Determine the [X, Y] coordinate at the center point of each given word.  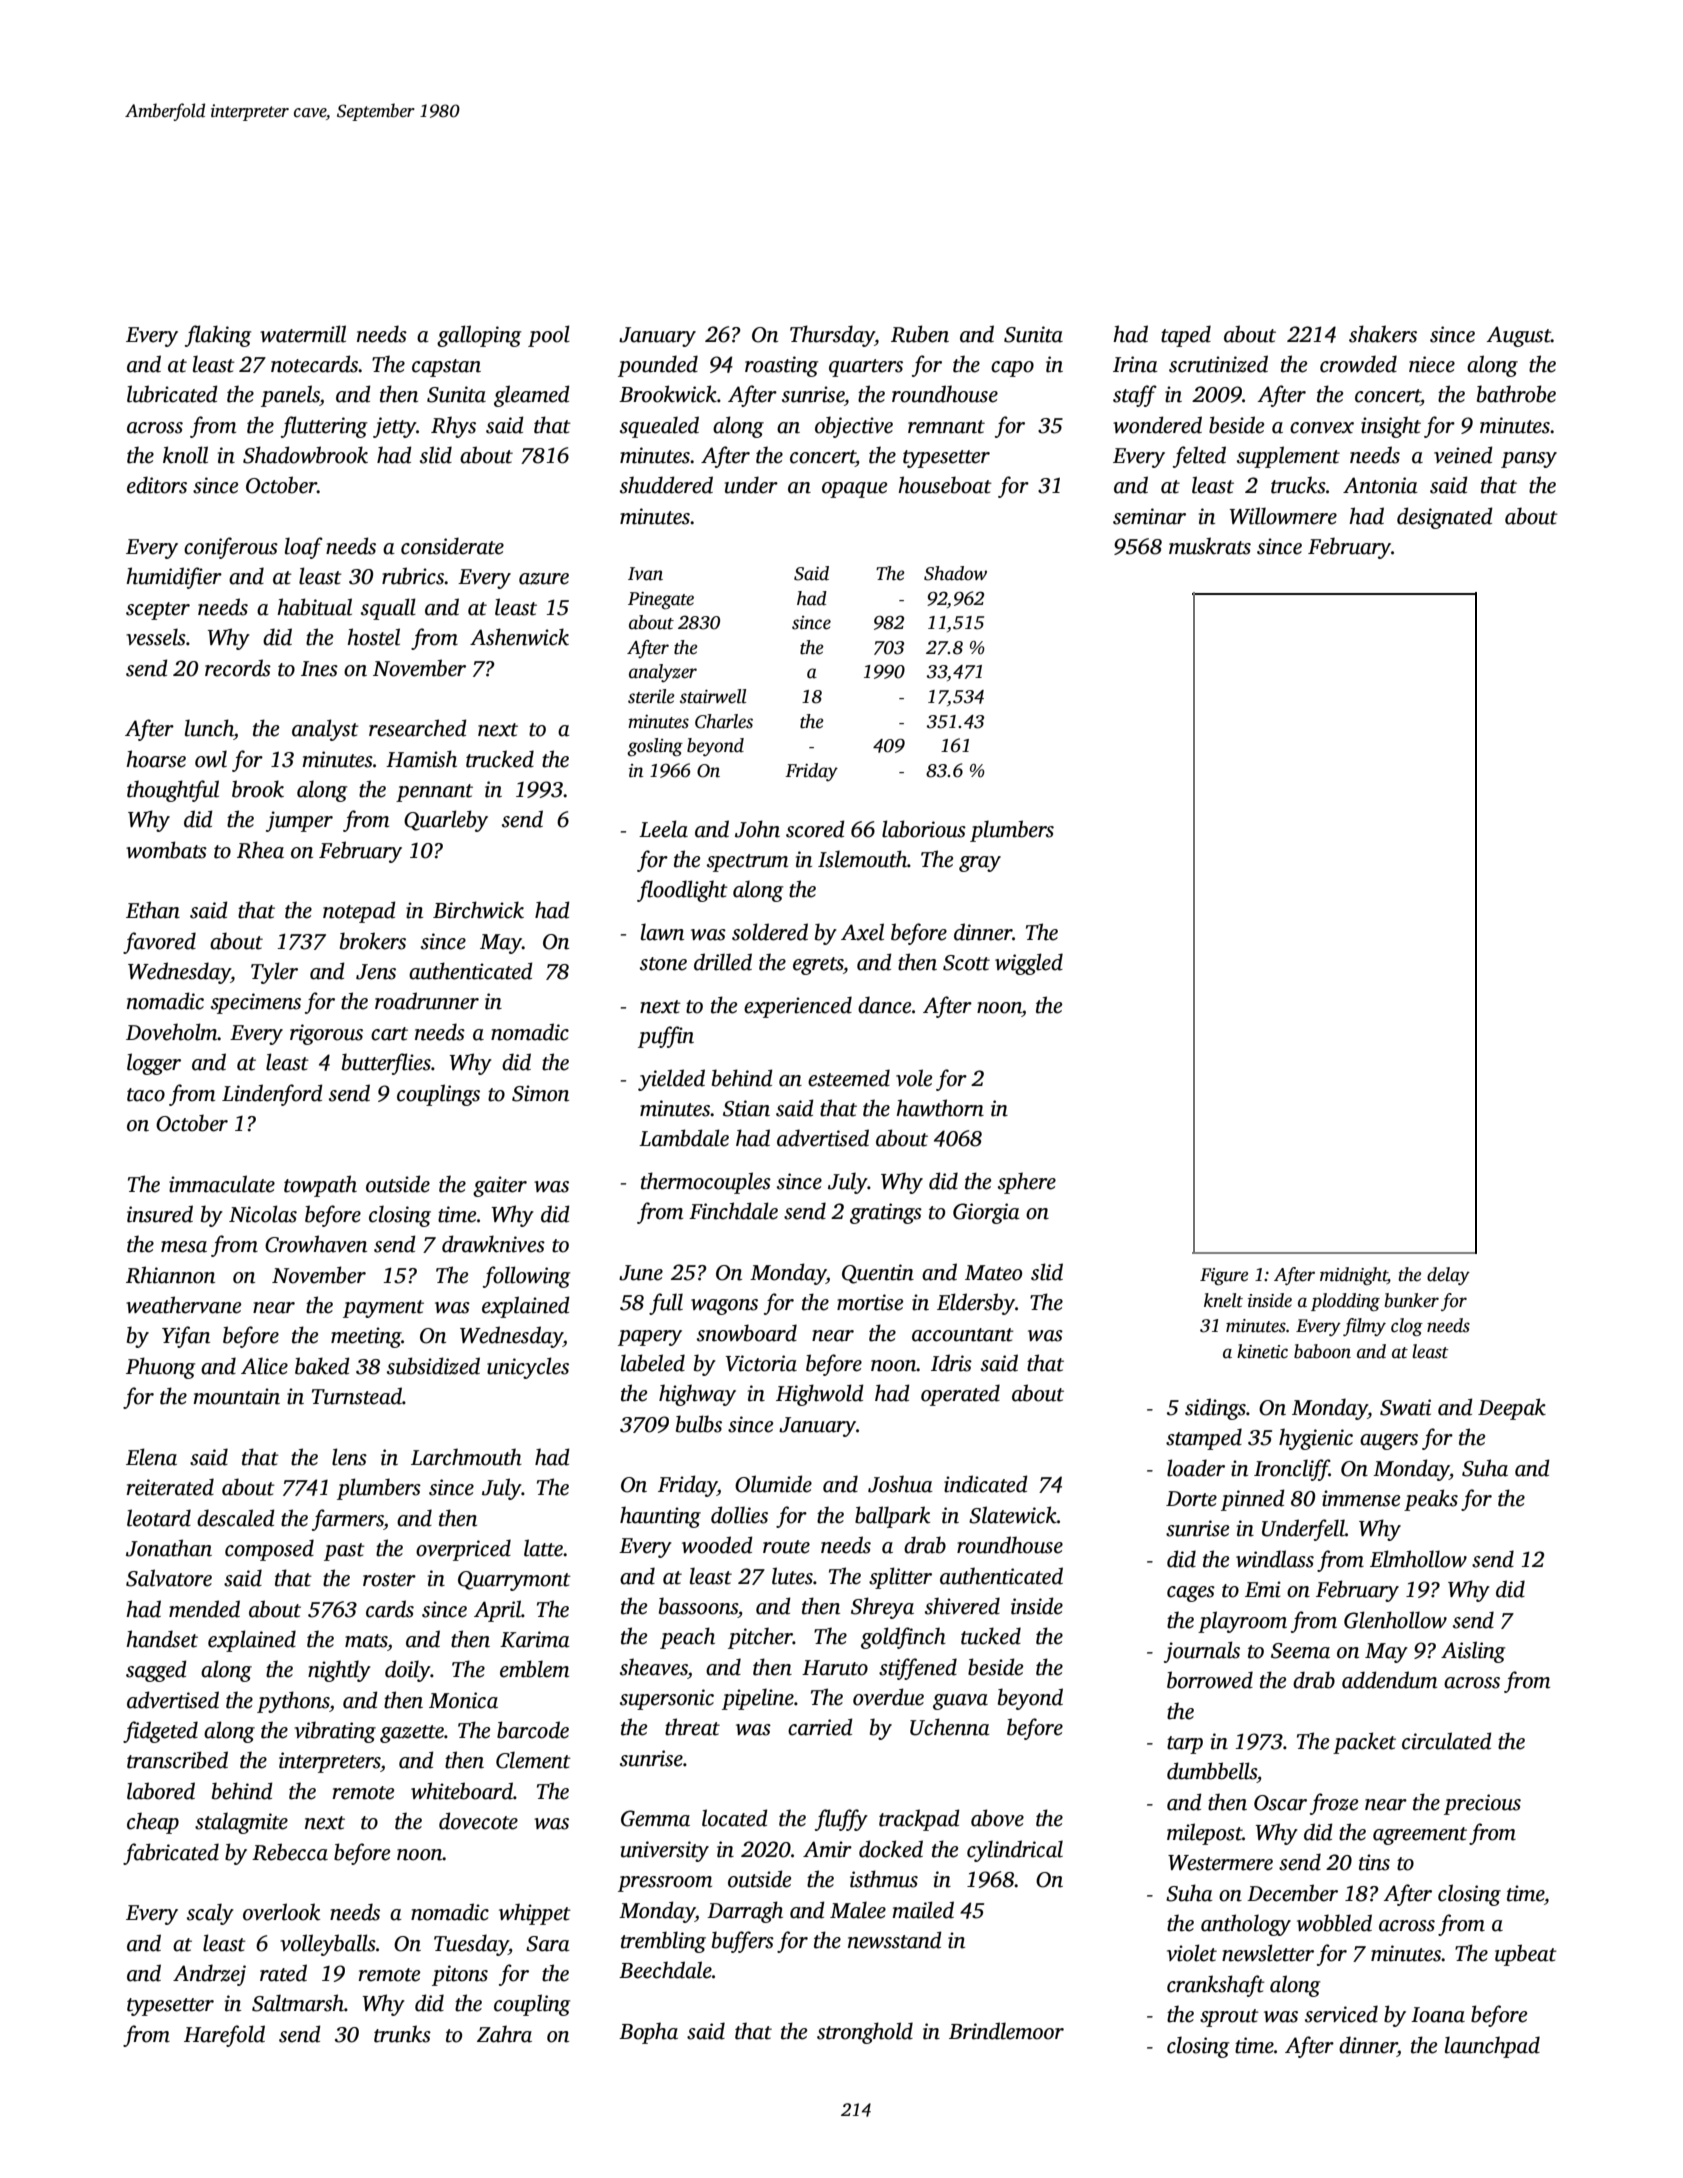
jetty [394, 427]
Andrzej [209, 1975]
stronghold [865, 2033]
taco [146, 1095]
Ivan [645, 574]
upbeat [1526, 1955]
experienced [798, 1007]
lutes [792, 1576]
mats [366, 1641]
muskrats [1210, 546]
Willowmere [1283, 516]
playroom [1242, 1622]
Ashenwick [519, 637]
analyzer [663, 673]
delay [1448, 1276]
